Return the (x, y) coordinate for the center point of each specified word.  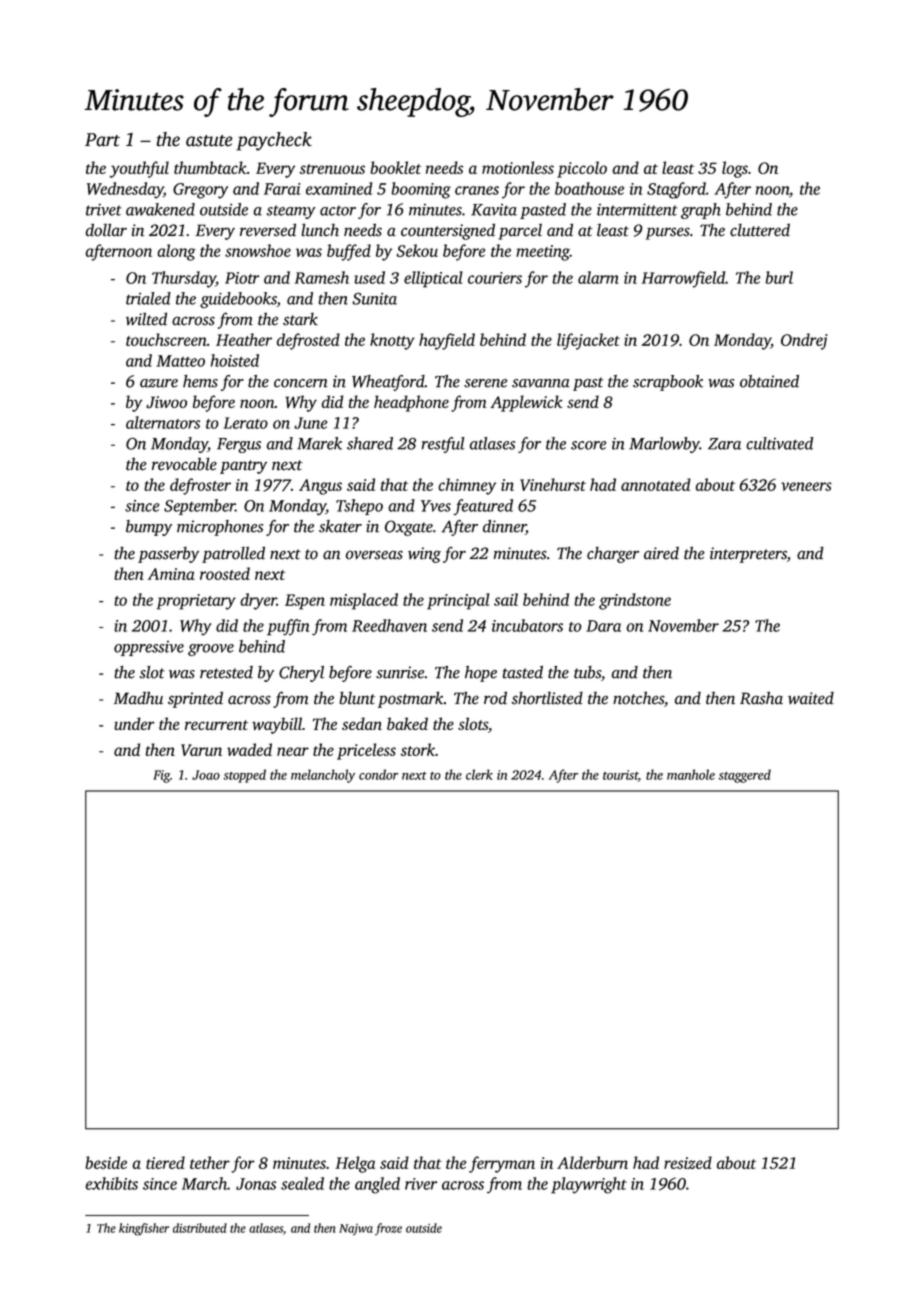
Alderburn (592, 1162)
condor (378, 774)
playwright (589, 1185)
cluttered (760, 230)
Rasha (761, 698)
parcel (520, 232)
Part (102, 140)
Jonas (256, 1184)
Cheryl (301, 674)
